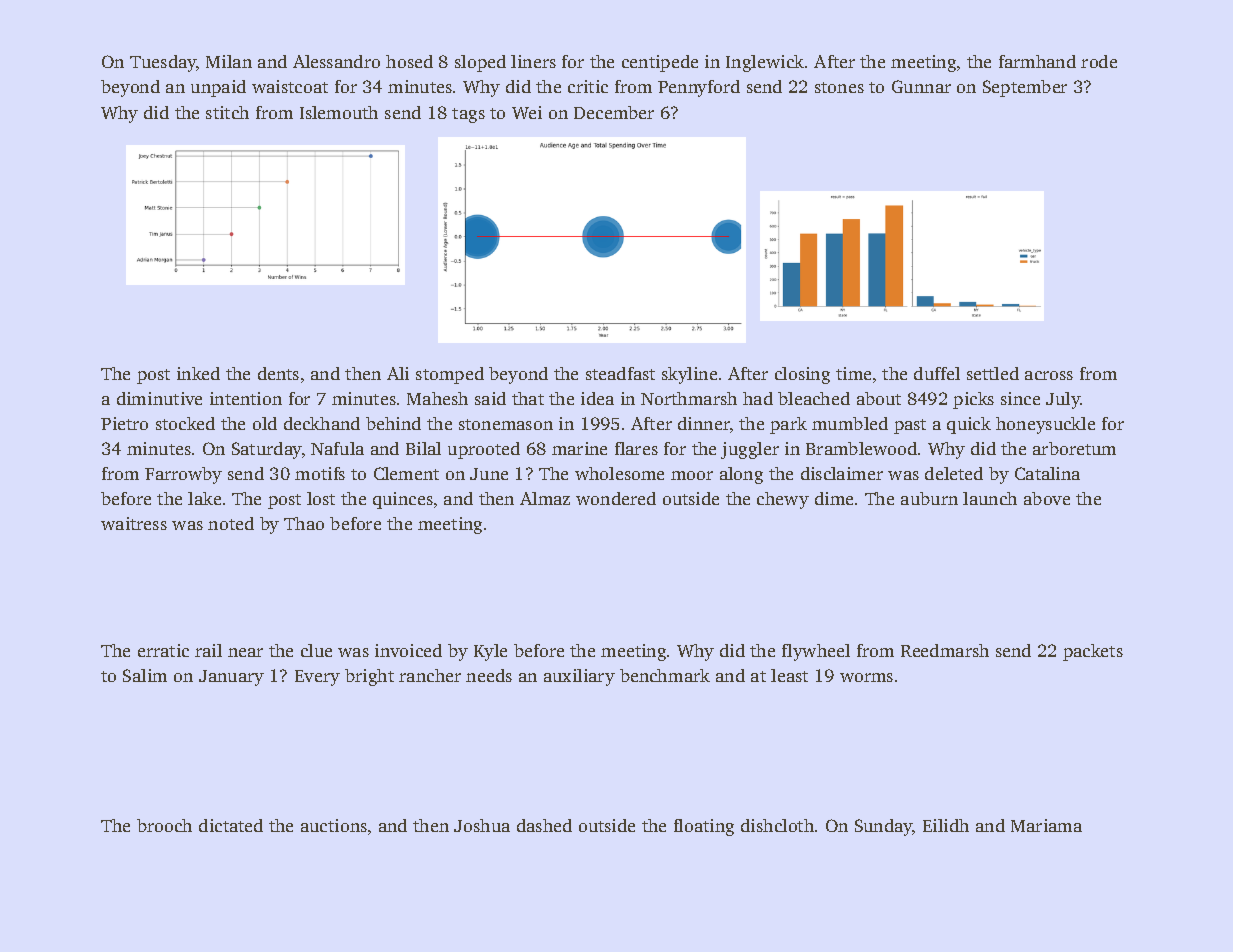 Image resolution: width=1233 pixels, height=952 pixels. Describe the element at coordinates (480, 63) in the screenshot. I see `sloped` at that location.
